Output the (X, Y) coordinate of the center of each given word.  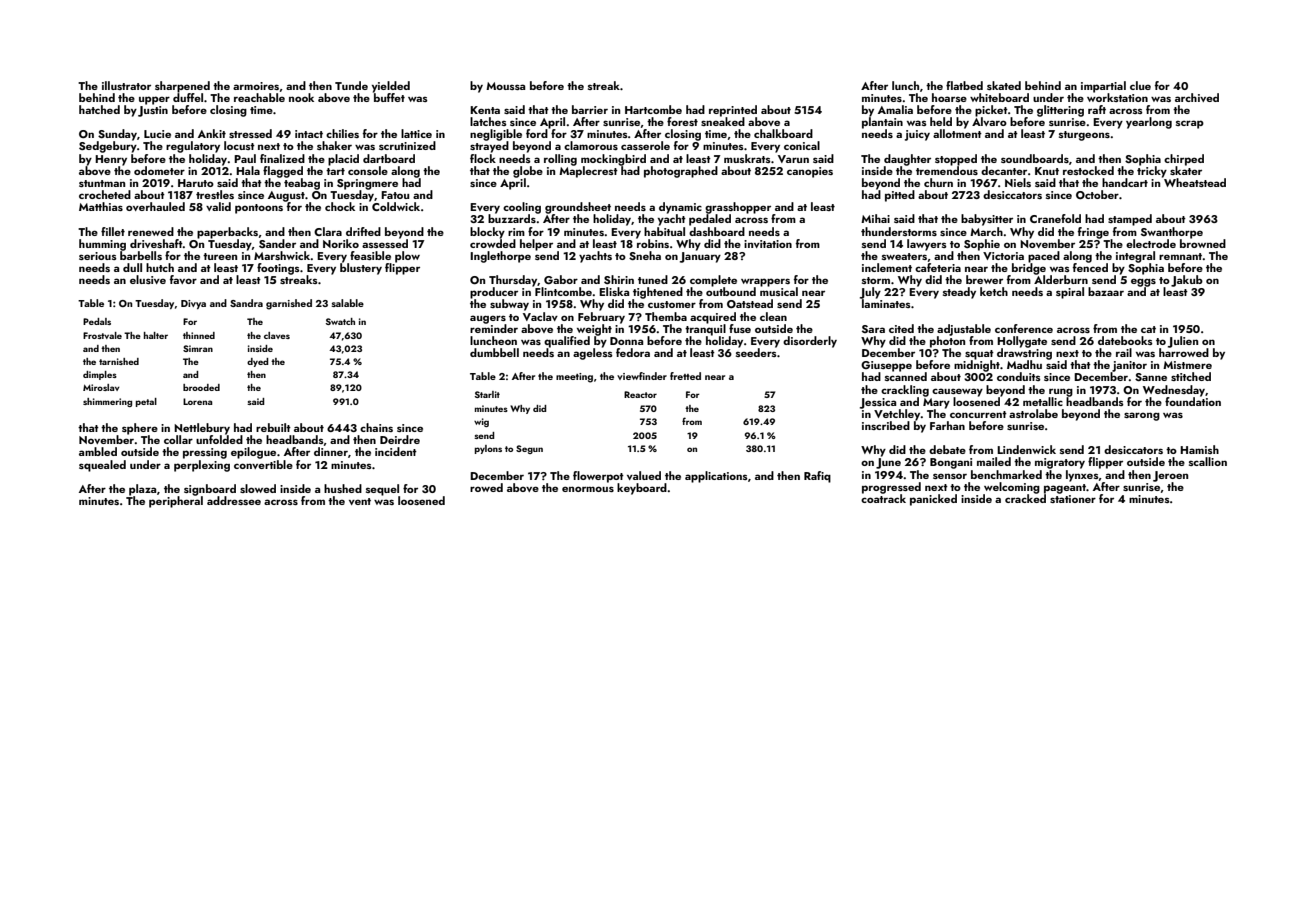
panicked (933, 500)
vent (360, 501)
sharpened (182, 87)
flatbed (964, 85)
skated (1004, 85)
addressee (234, 500)
